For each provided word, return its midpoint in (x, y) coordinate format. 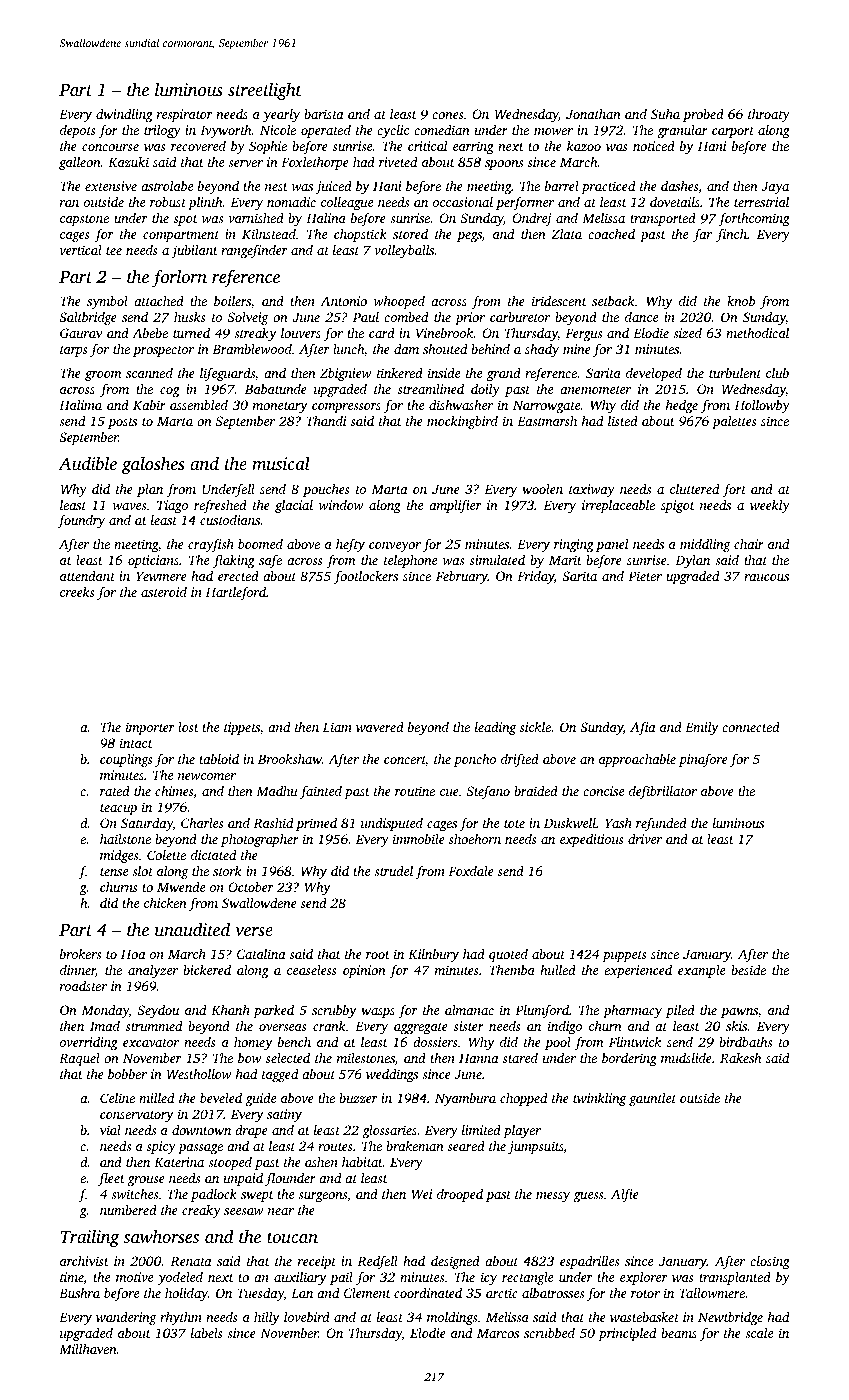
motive (134, 1277)
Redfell (377, 1262)
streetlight (265, 91)
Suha (665, 114)
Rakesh (740, 1058)
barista (323, 114)
